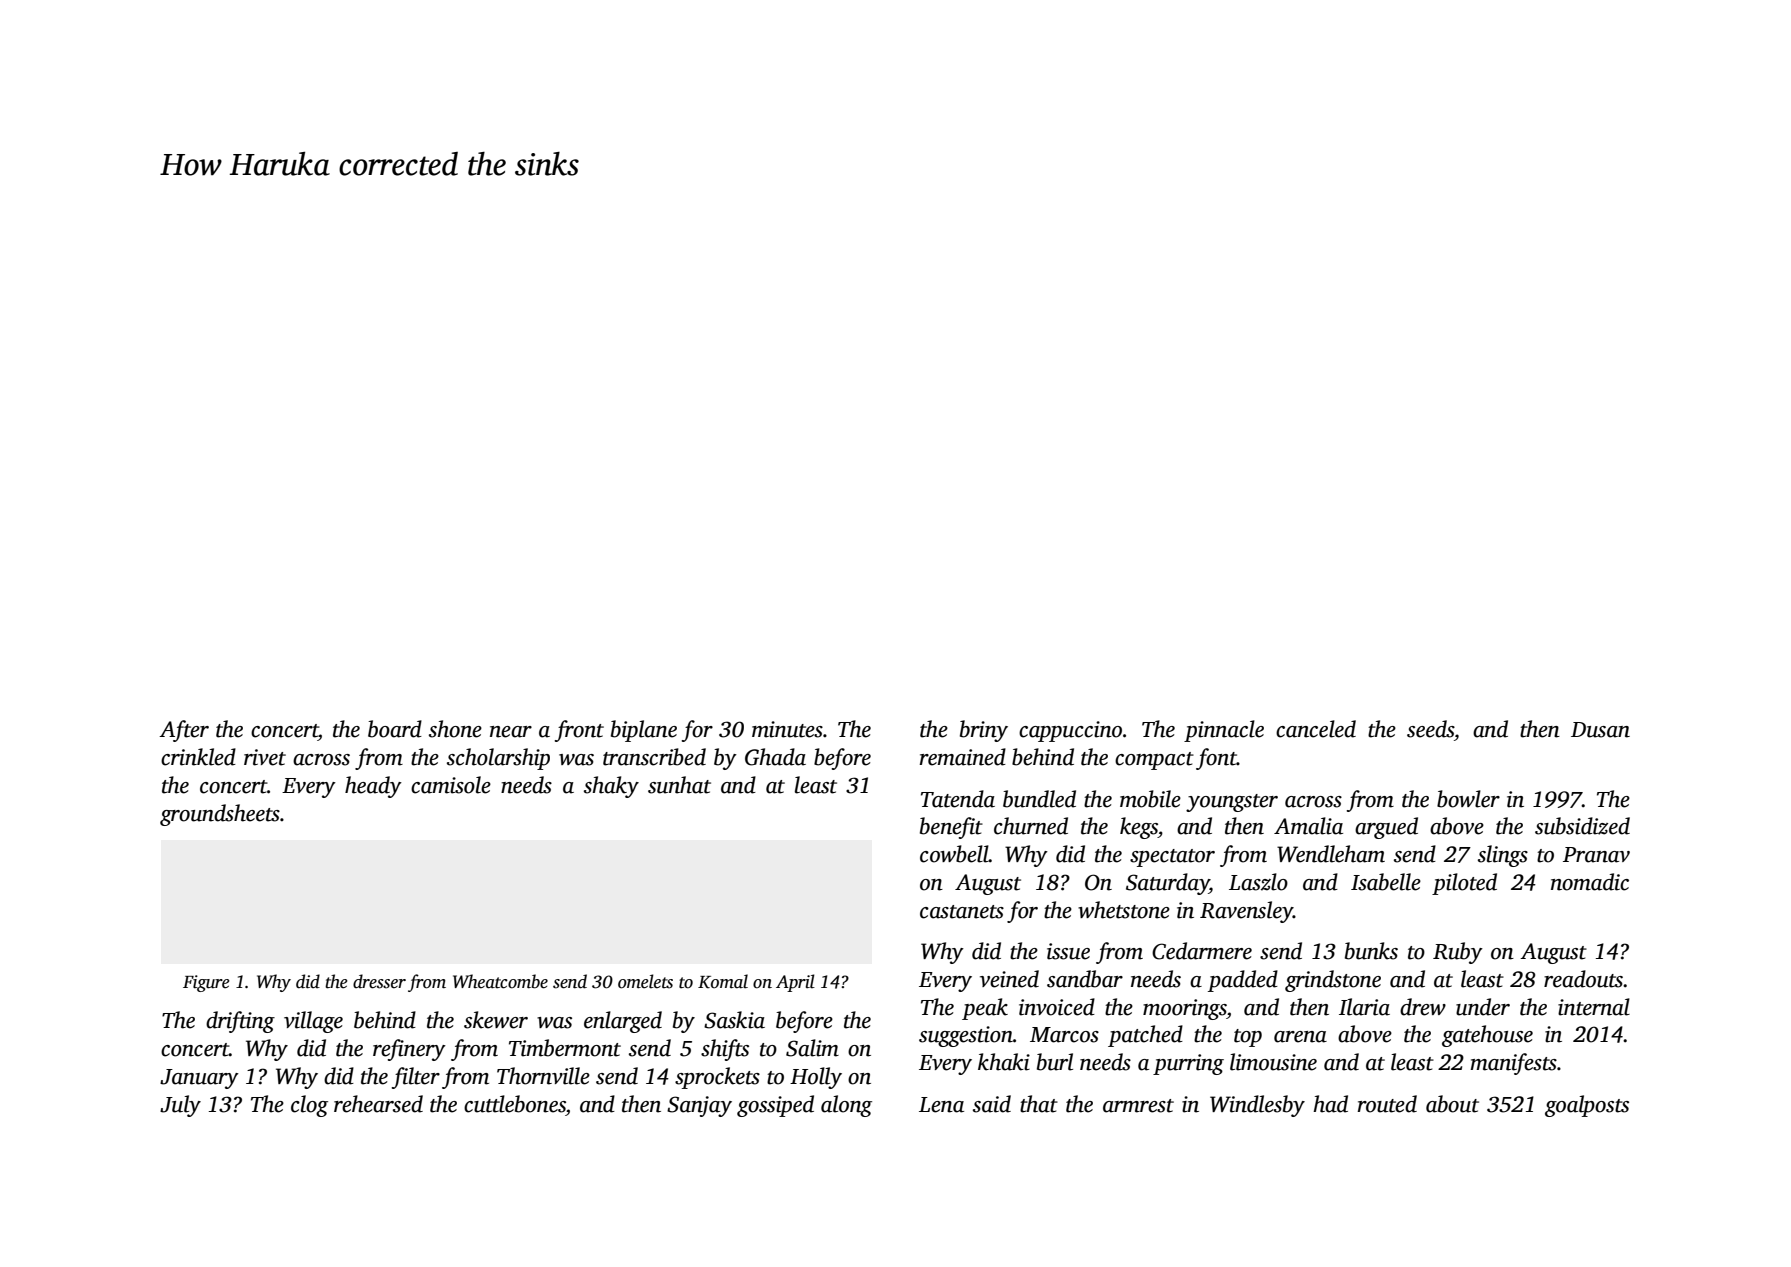 This screenshot has height=1267, width=1791. I want to click on July, so click(180, 1106).
